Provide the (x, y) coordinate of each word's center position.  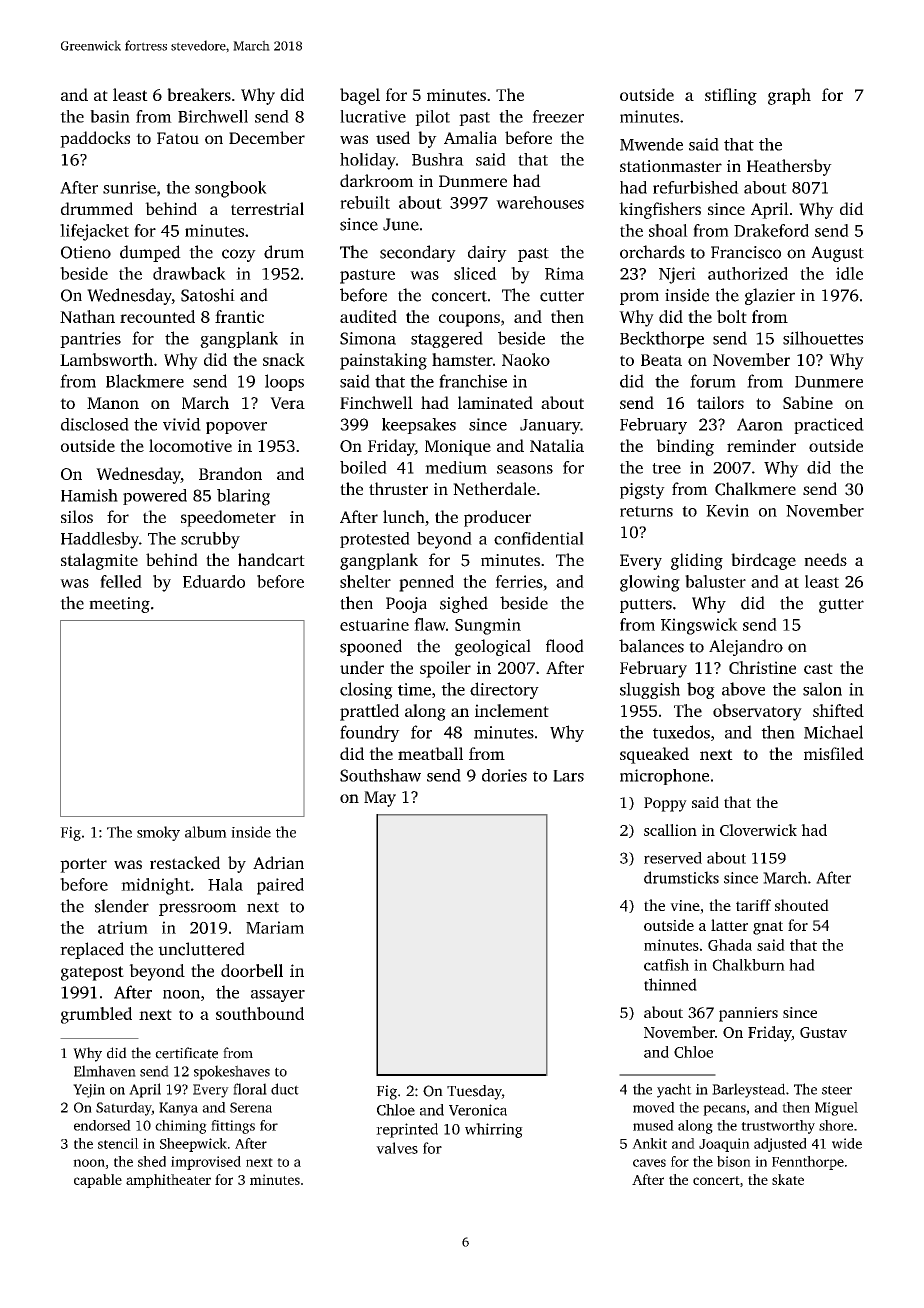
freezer (558, 116)
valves (397, 1148)
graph (789, 96)
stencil (118, 1143)
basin (110, 116)
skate (788, 1179)
